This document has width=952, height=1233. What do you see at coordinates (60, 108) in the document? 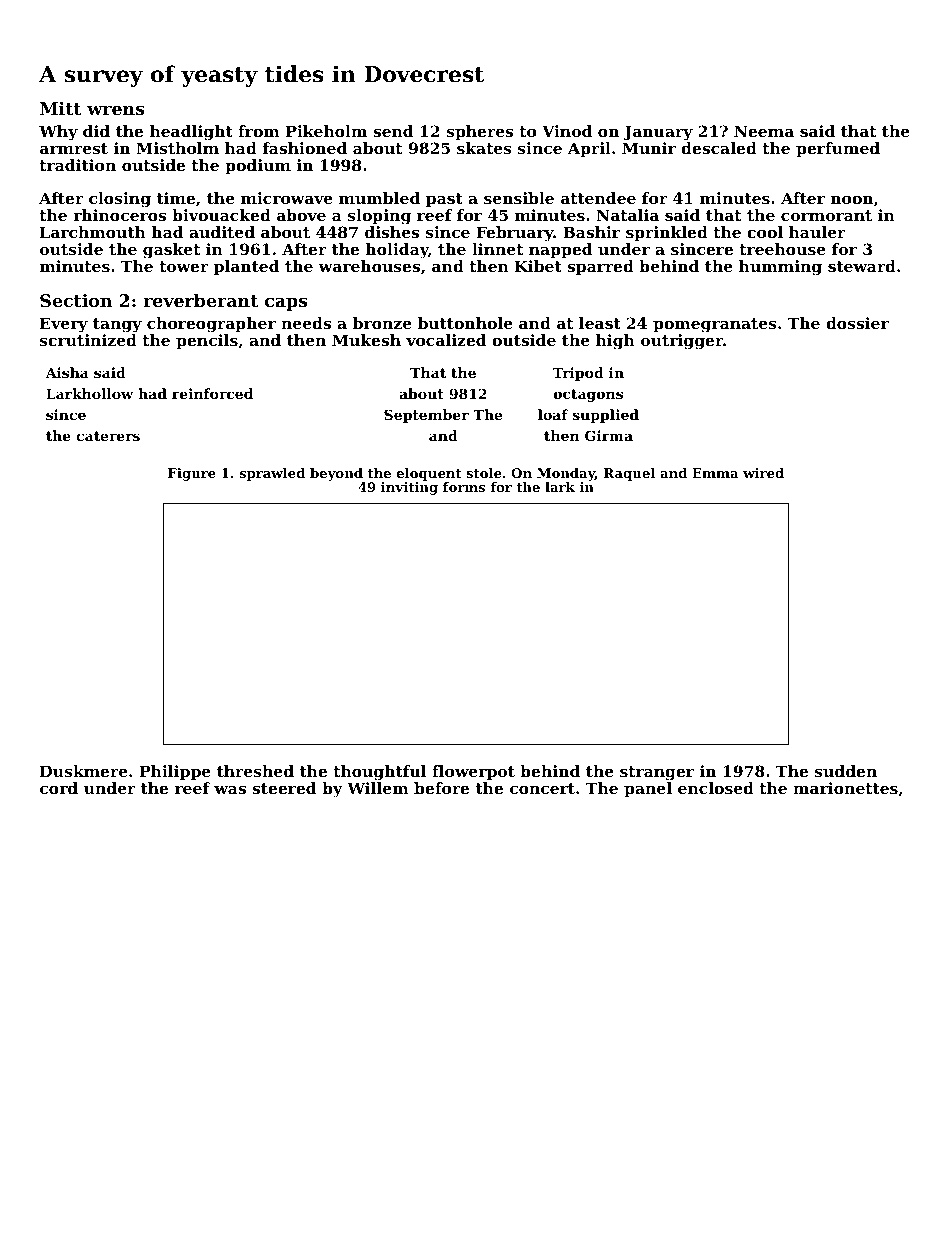
I see `Mitt` at bounding box center [60, 108].
